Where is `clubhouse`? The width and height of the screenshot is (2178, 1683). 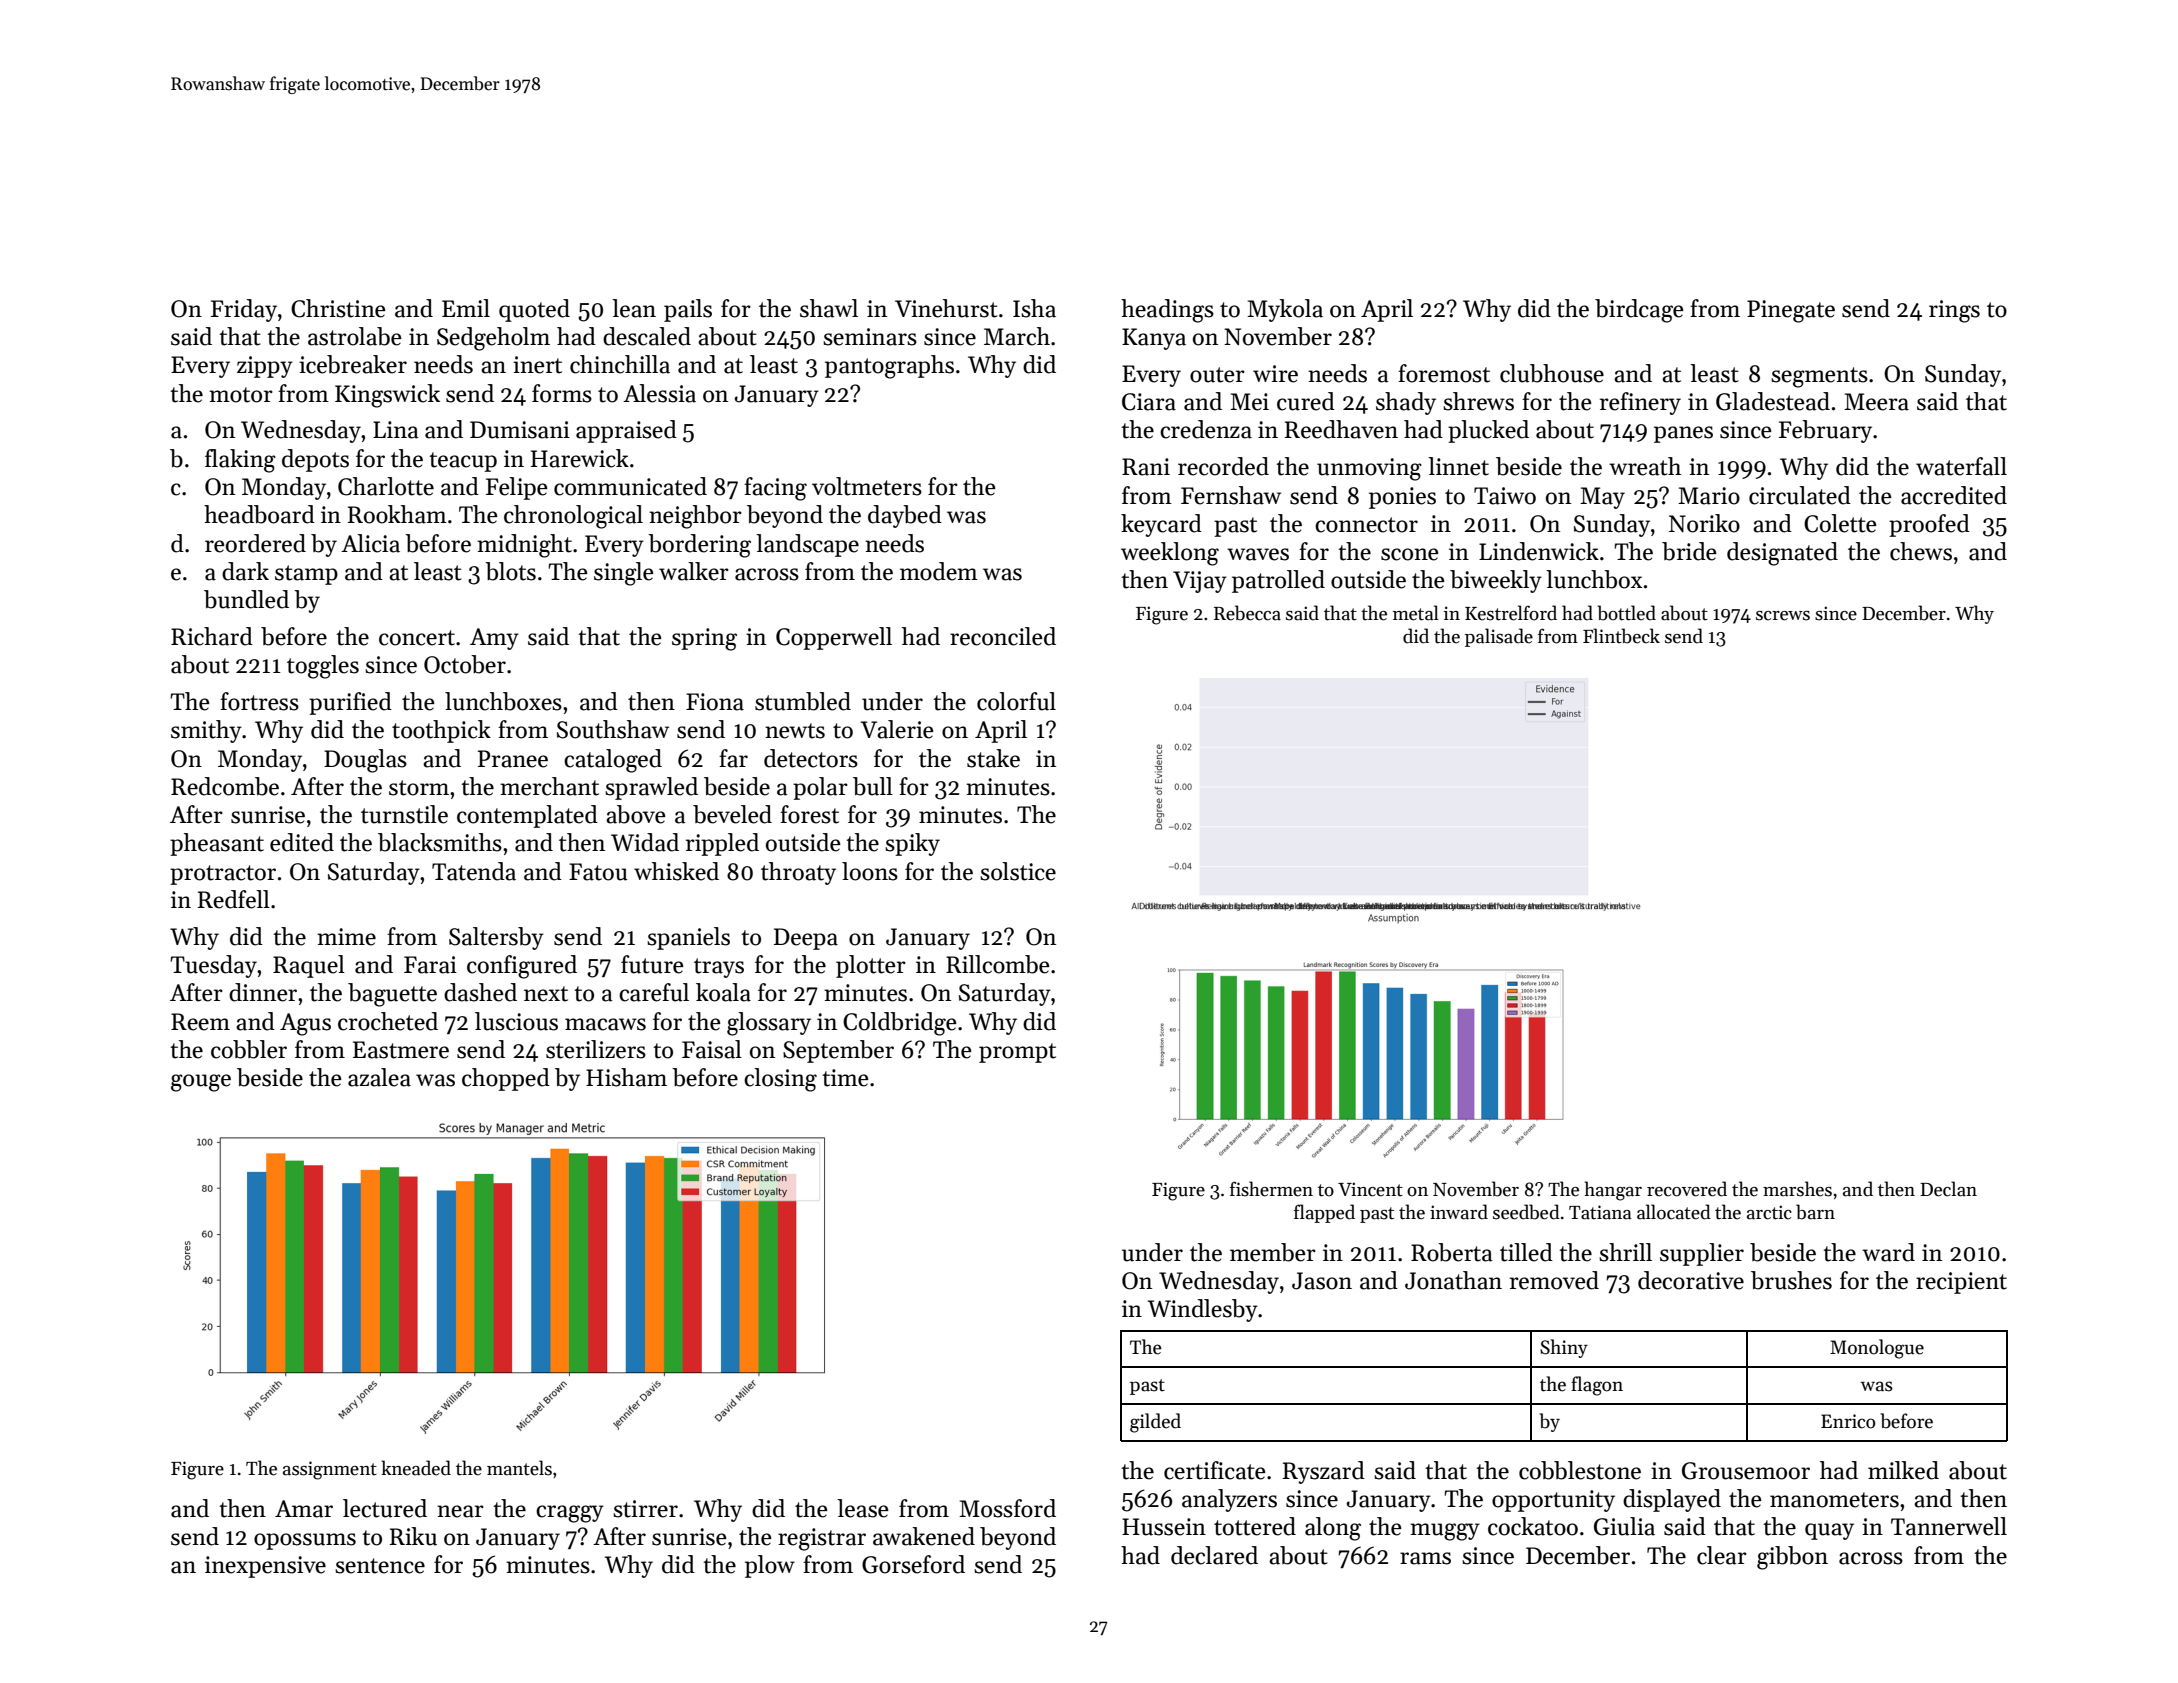
clubhouse is located at coordinates (1552, 373).
